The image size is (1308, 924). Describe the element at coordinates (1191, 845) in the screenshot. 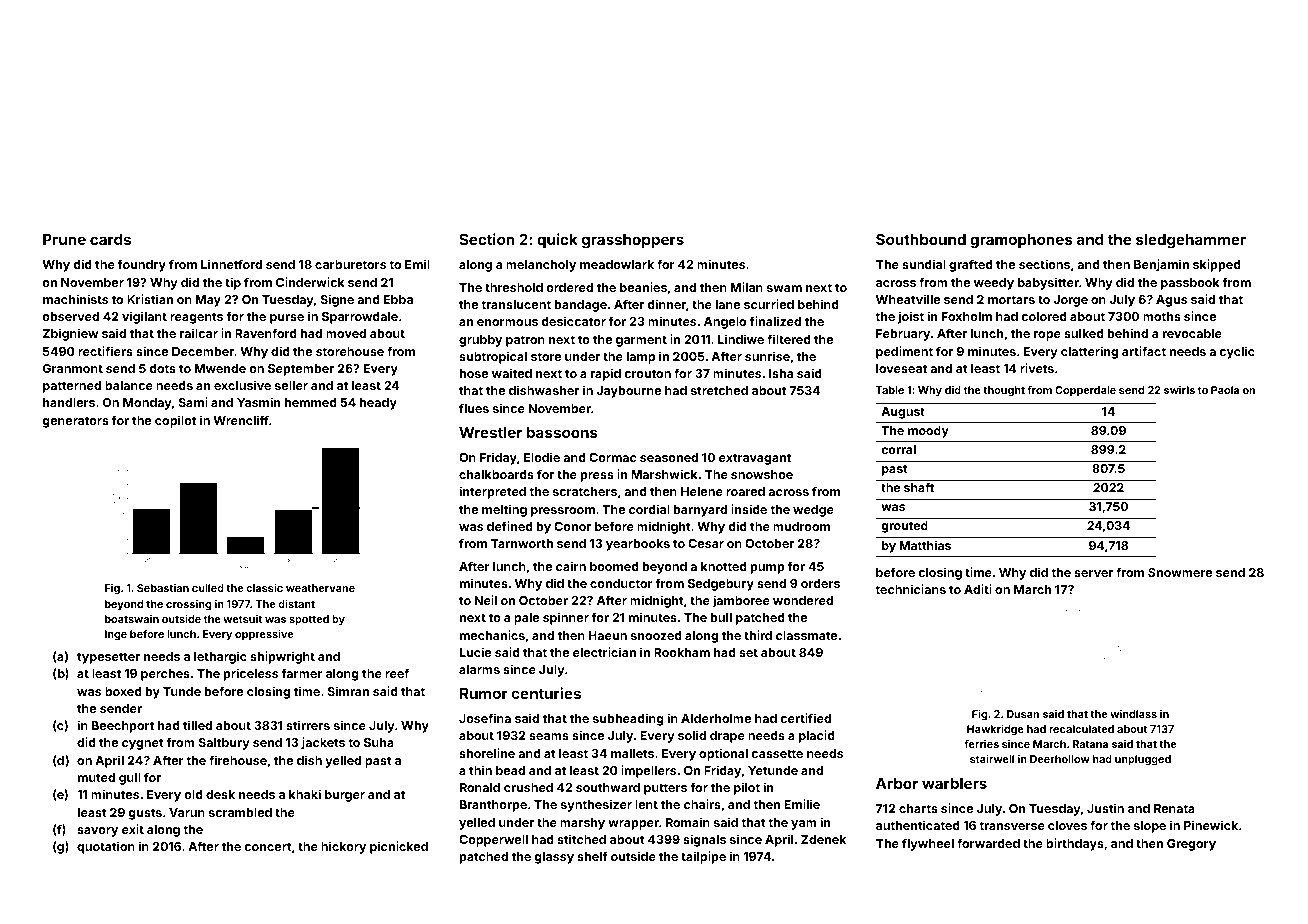

I see `Gregory` at that location.
